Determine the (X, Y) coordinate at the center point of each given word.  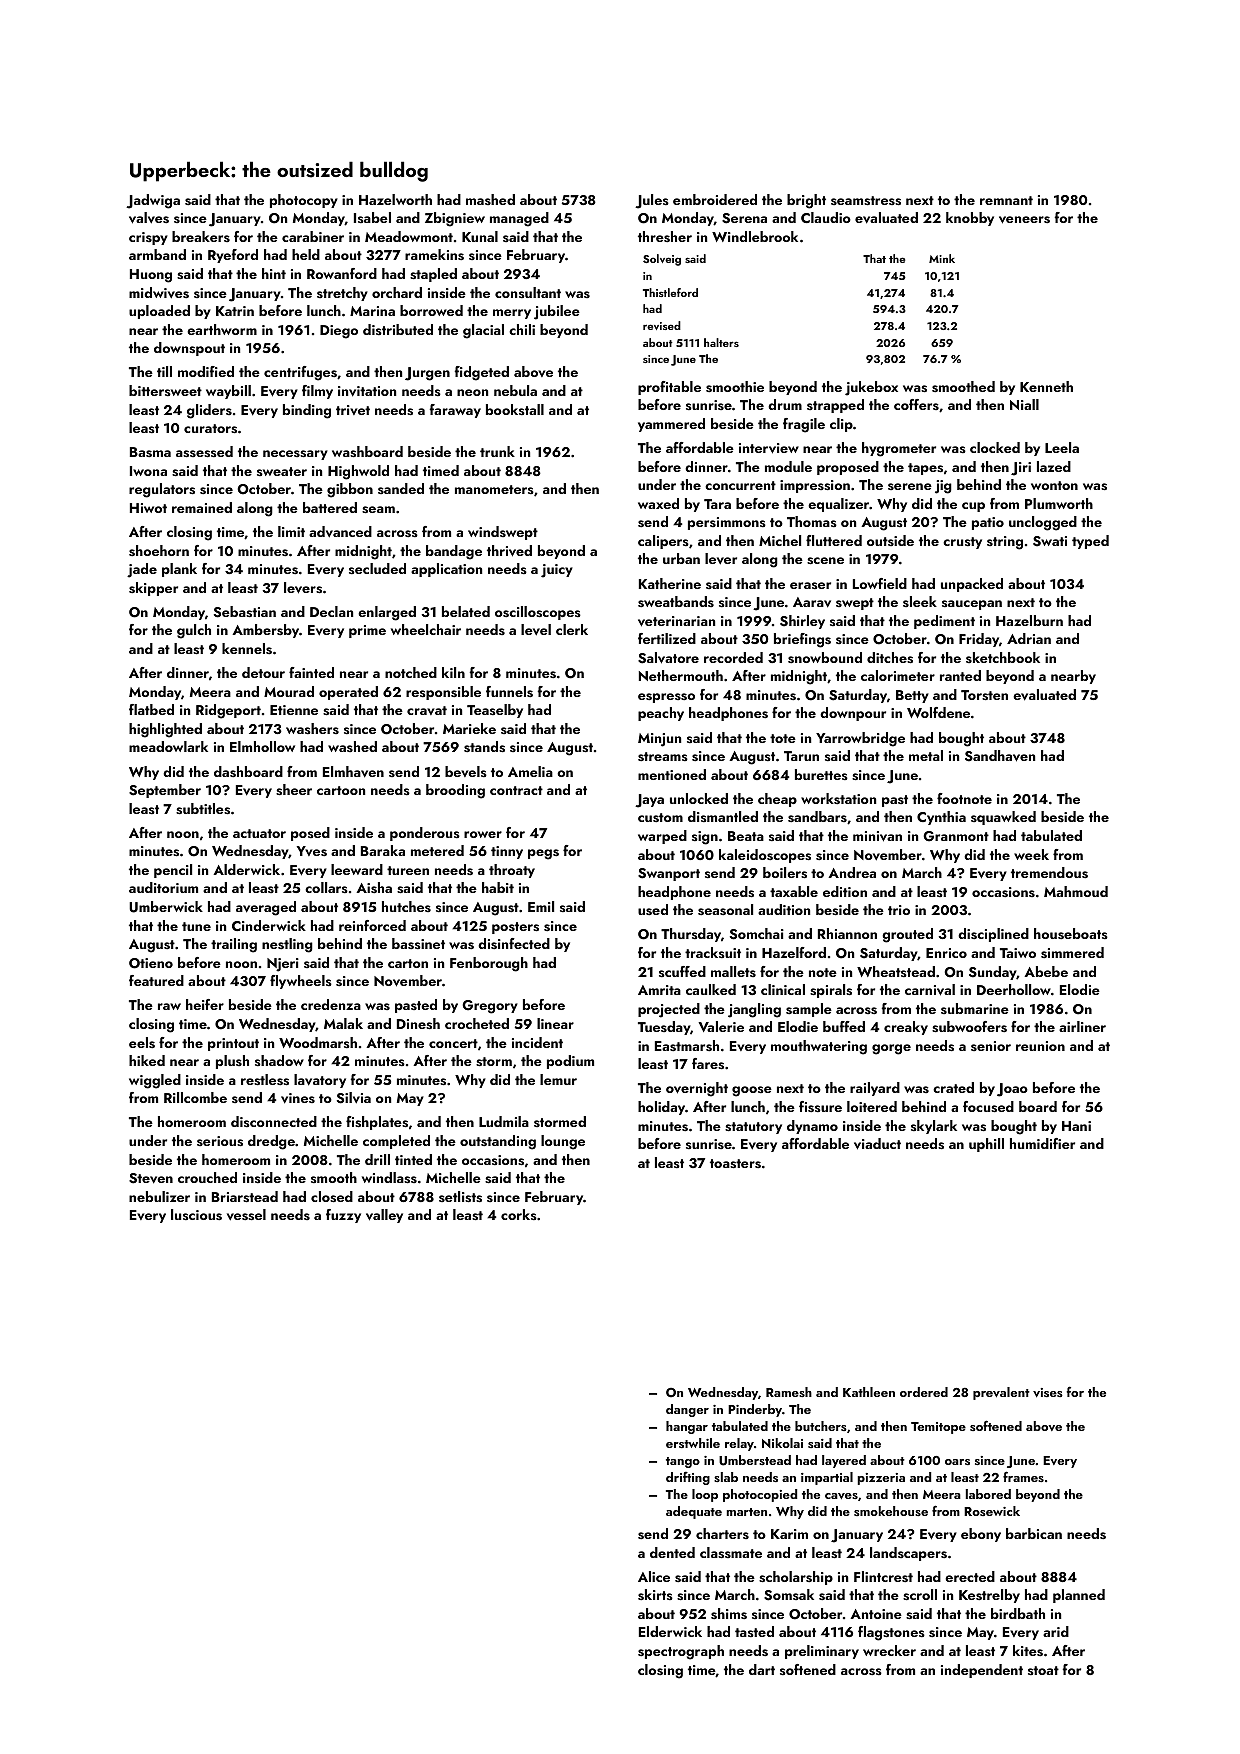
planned (1079, 1596)
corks (519, 1214)
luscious (196, 1215)
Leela (1062, 447)
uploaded (159, 312)
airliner (1082, 1026)
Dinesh (418, 1024)
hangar (687, 1427)
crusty (962, 543)
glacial (483, 331)
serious (220, 1141)
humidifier (1042, 1143)
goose (752, 1091)
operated (348, 693)
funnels (509, 692)
